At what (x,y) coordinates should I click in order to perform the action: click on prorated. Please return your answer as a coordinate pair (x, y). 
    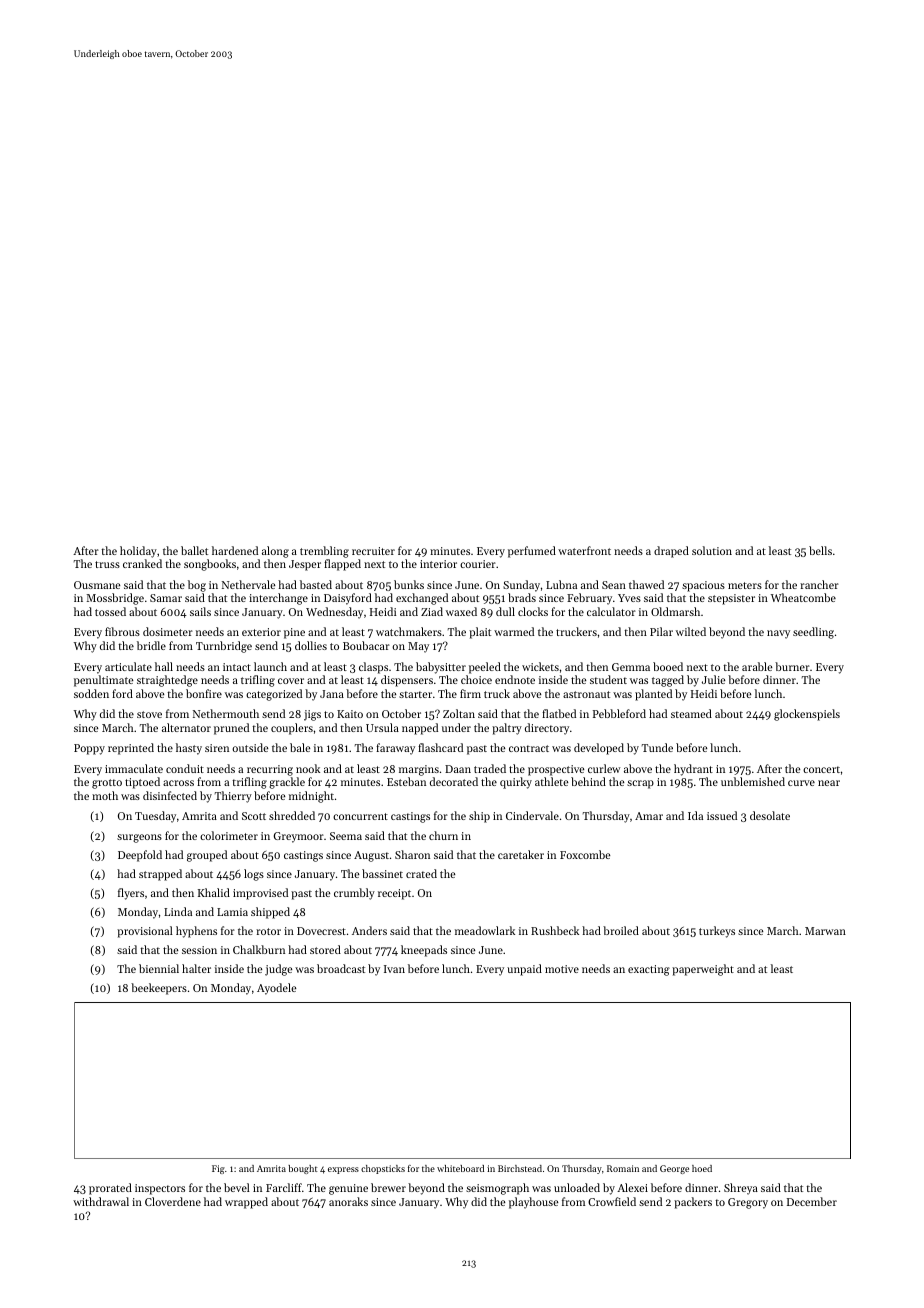
    Looking at the image, I should click on (110, 1189).
